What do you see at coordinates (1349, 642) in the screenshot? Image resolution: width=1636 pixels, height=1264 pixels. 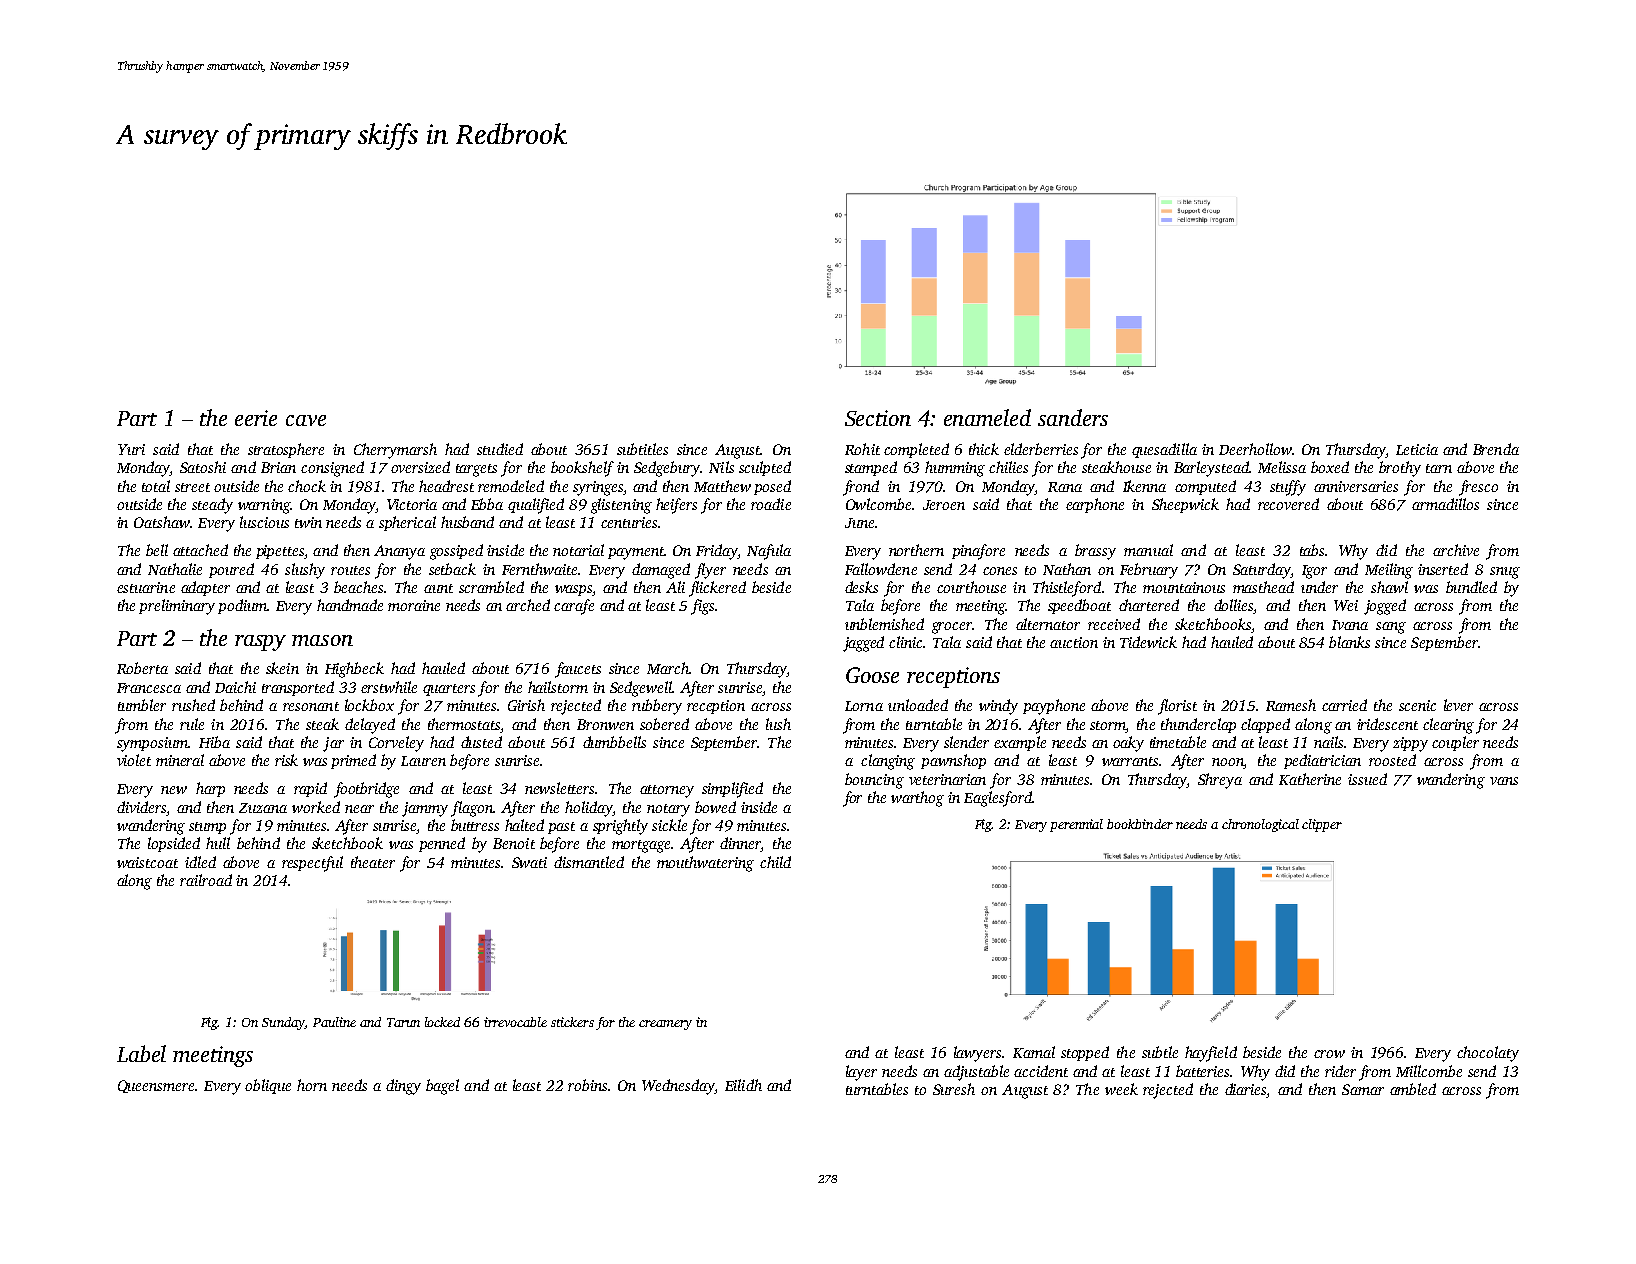 I see `blanks` at bounding box center [1349, 642].
